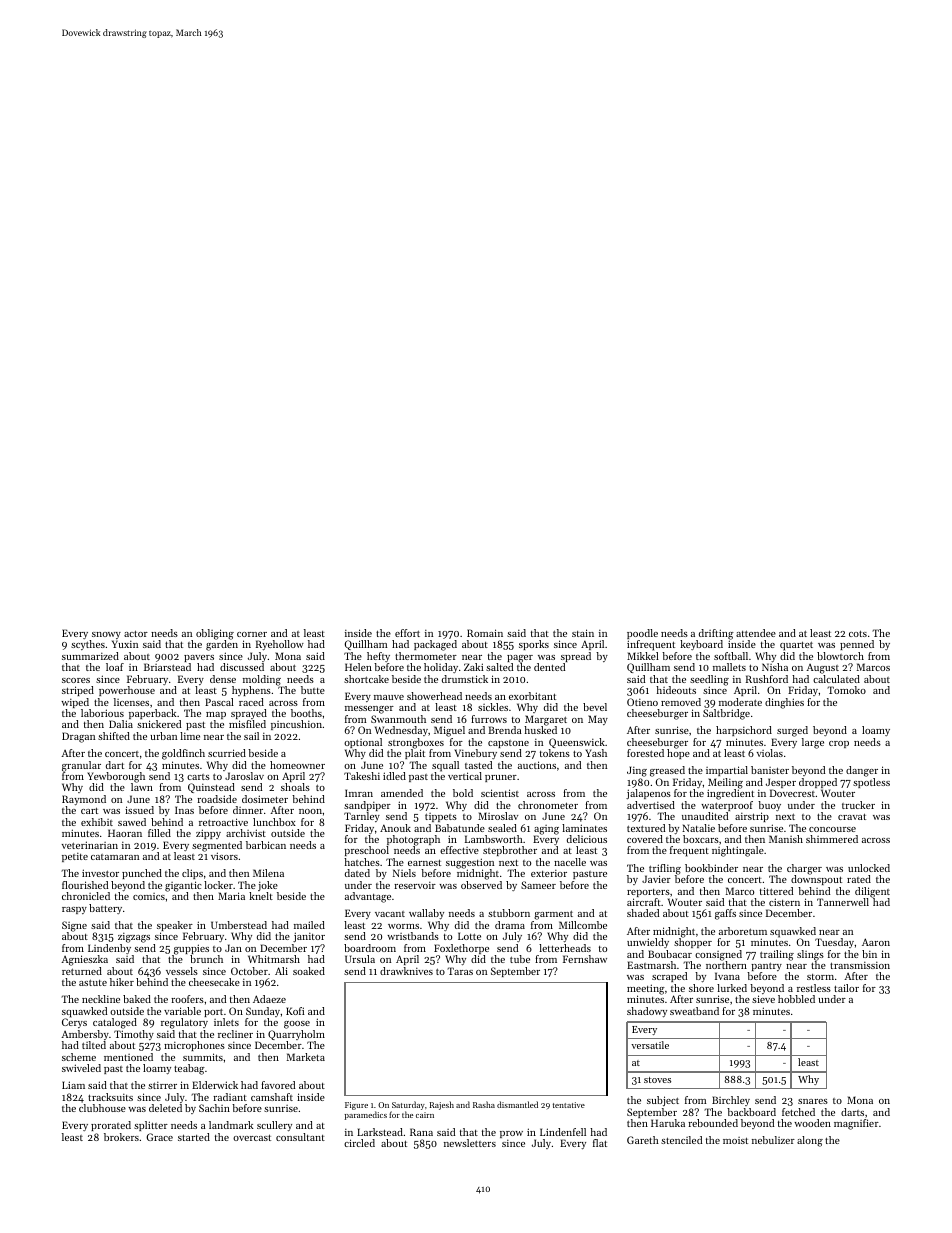 The image size is (952, 1233). I want to click on molding, so click(262, 680).
